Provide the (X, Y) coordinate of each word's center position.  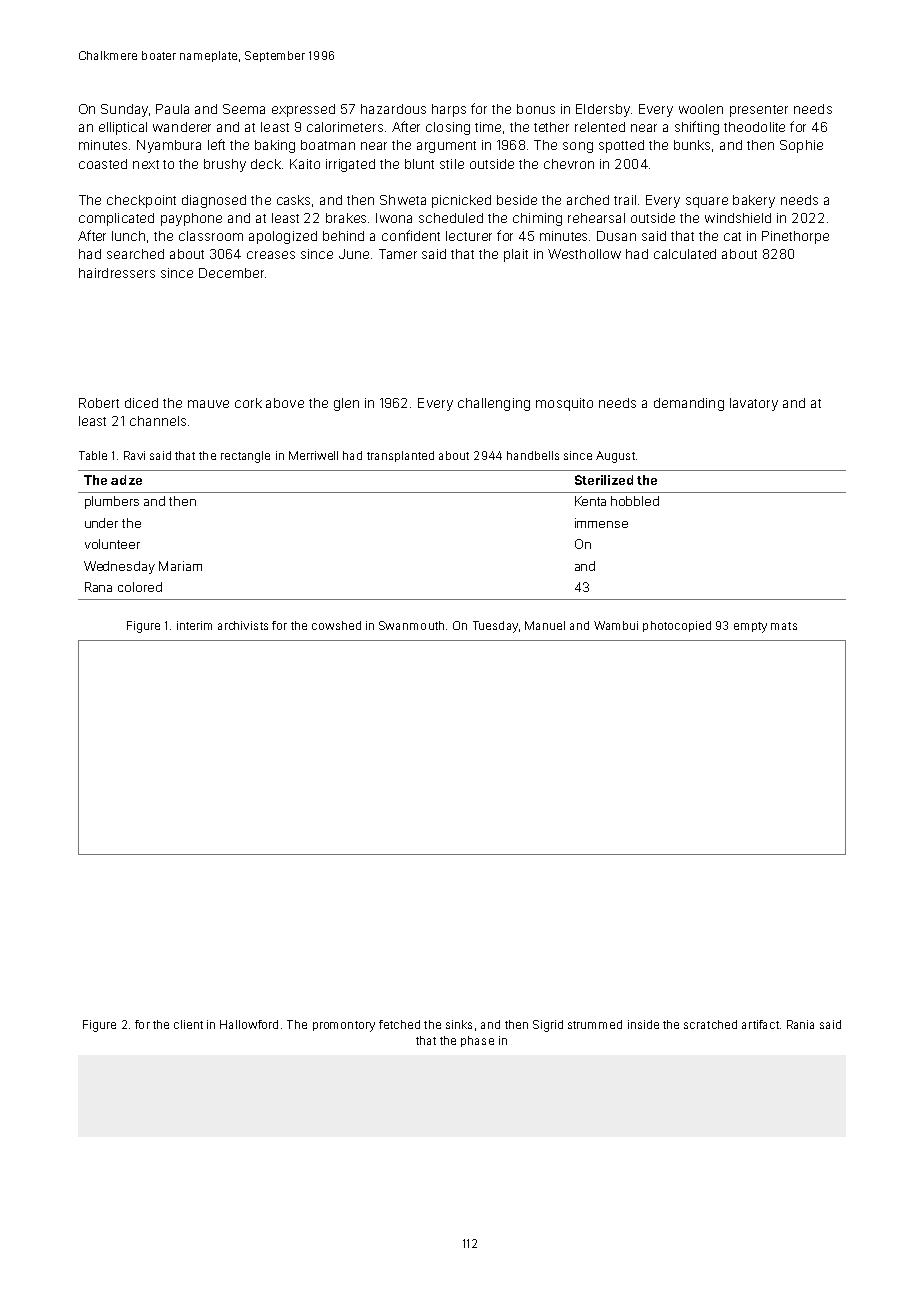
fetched (399, 1024)
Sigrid (548, 1026)
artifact (760, 1024)
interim (194, 625)
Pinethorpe (795, 237)
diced (141, 403)
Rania (800, 1024)
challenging (494, 404)
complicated (116, 219)
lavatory (754, 404)
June (354, 254)
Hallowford (249, 1024)
